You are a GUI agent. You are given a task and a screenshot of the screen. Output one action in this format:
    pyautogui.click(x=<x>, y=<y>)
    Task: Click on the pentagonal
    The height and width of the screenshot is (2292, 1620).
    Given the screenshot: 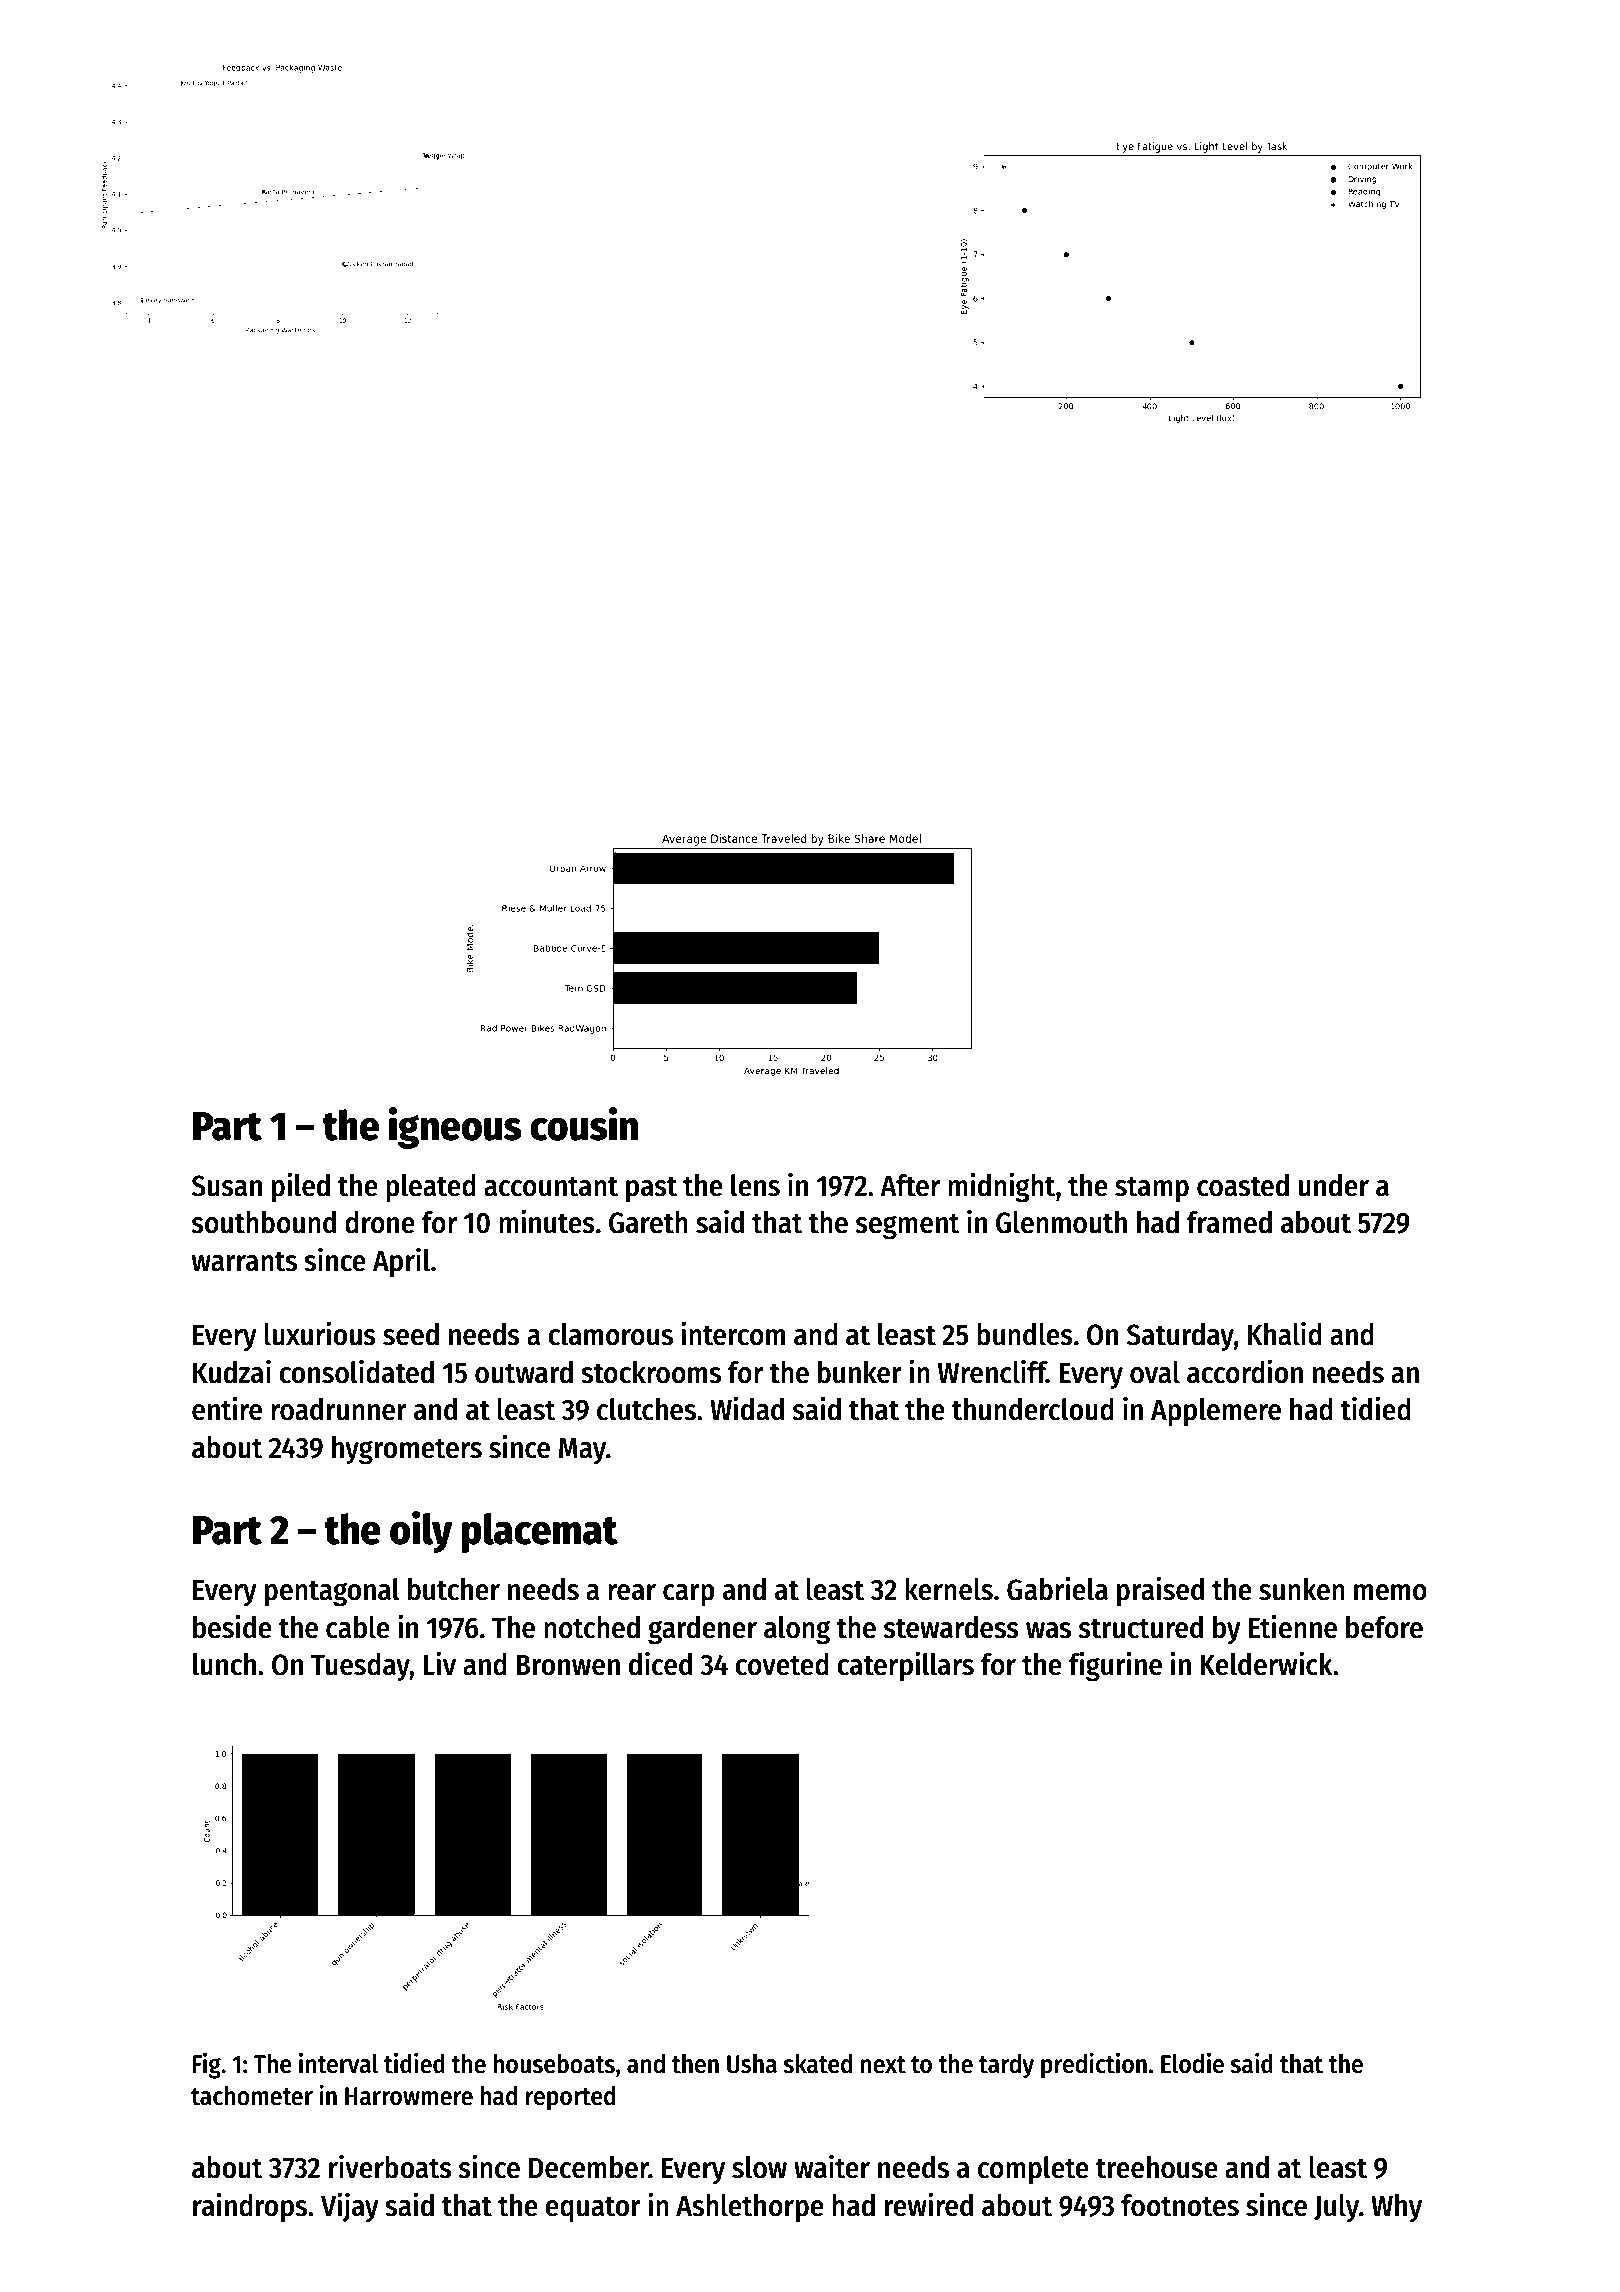 What is the action you would take?
    pyautogui.click(x=332, y=1592)
